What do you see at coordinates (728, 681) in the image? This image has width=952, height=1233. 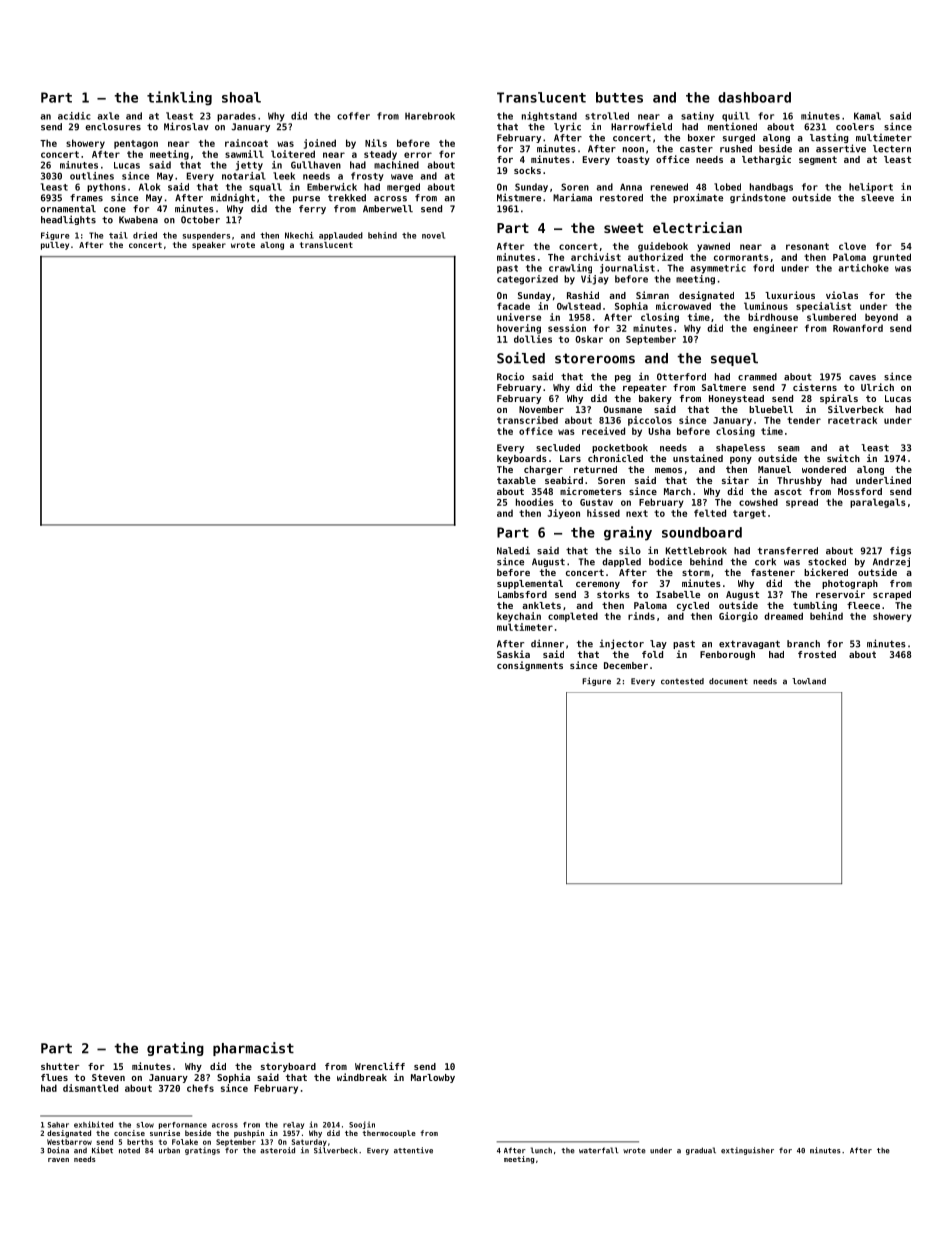 I see `document` at bounding box center [728, 681].
